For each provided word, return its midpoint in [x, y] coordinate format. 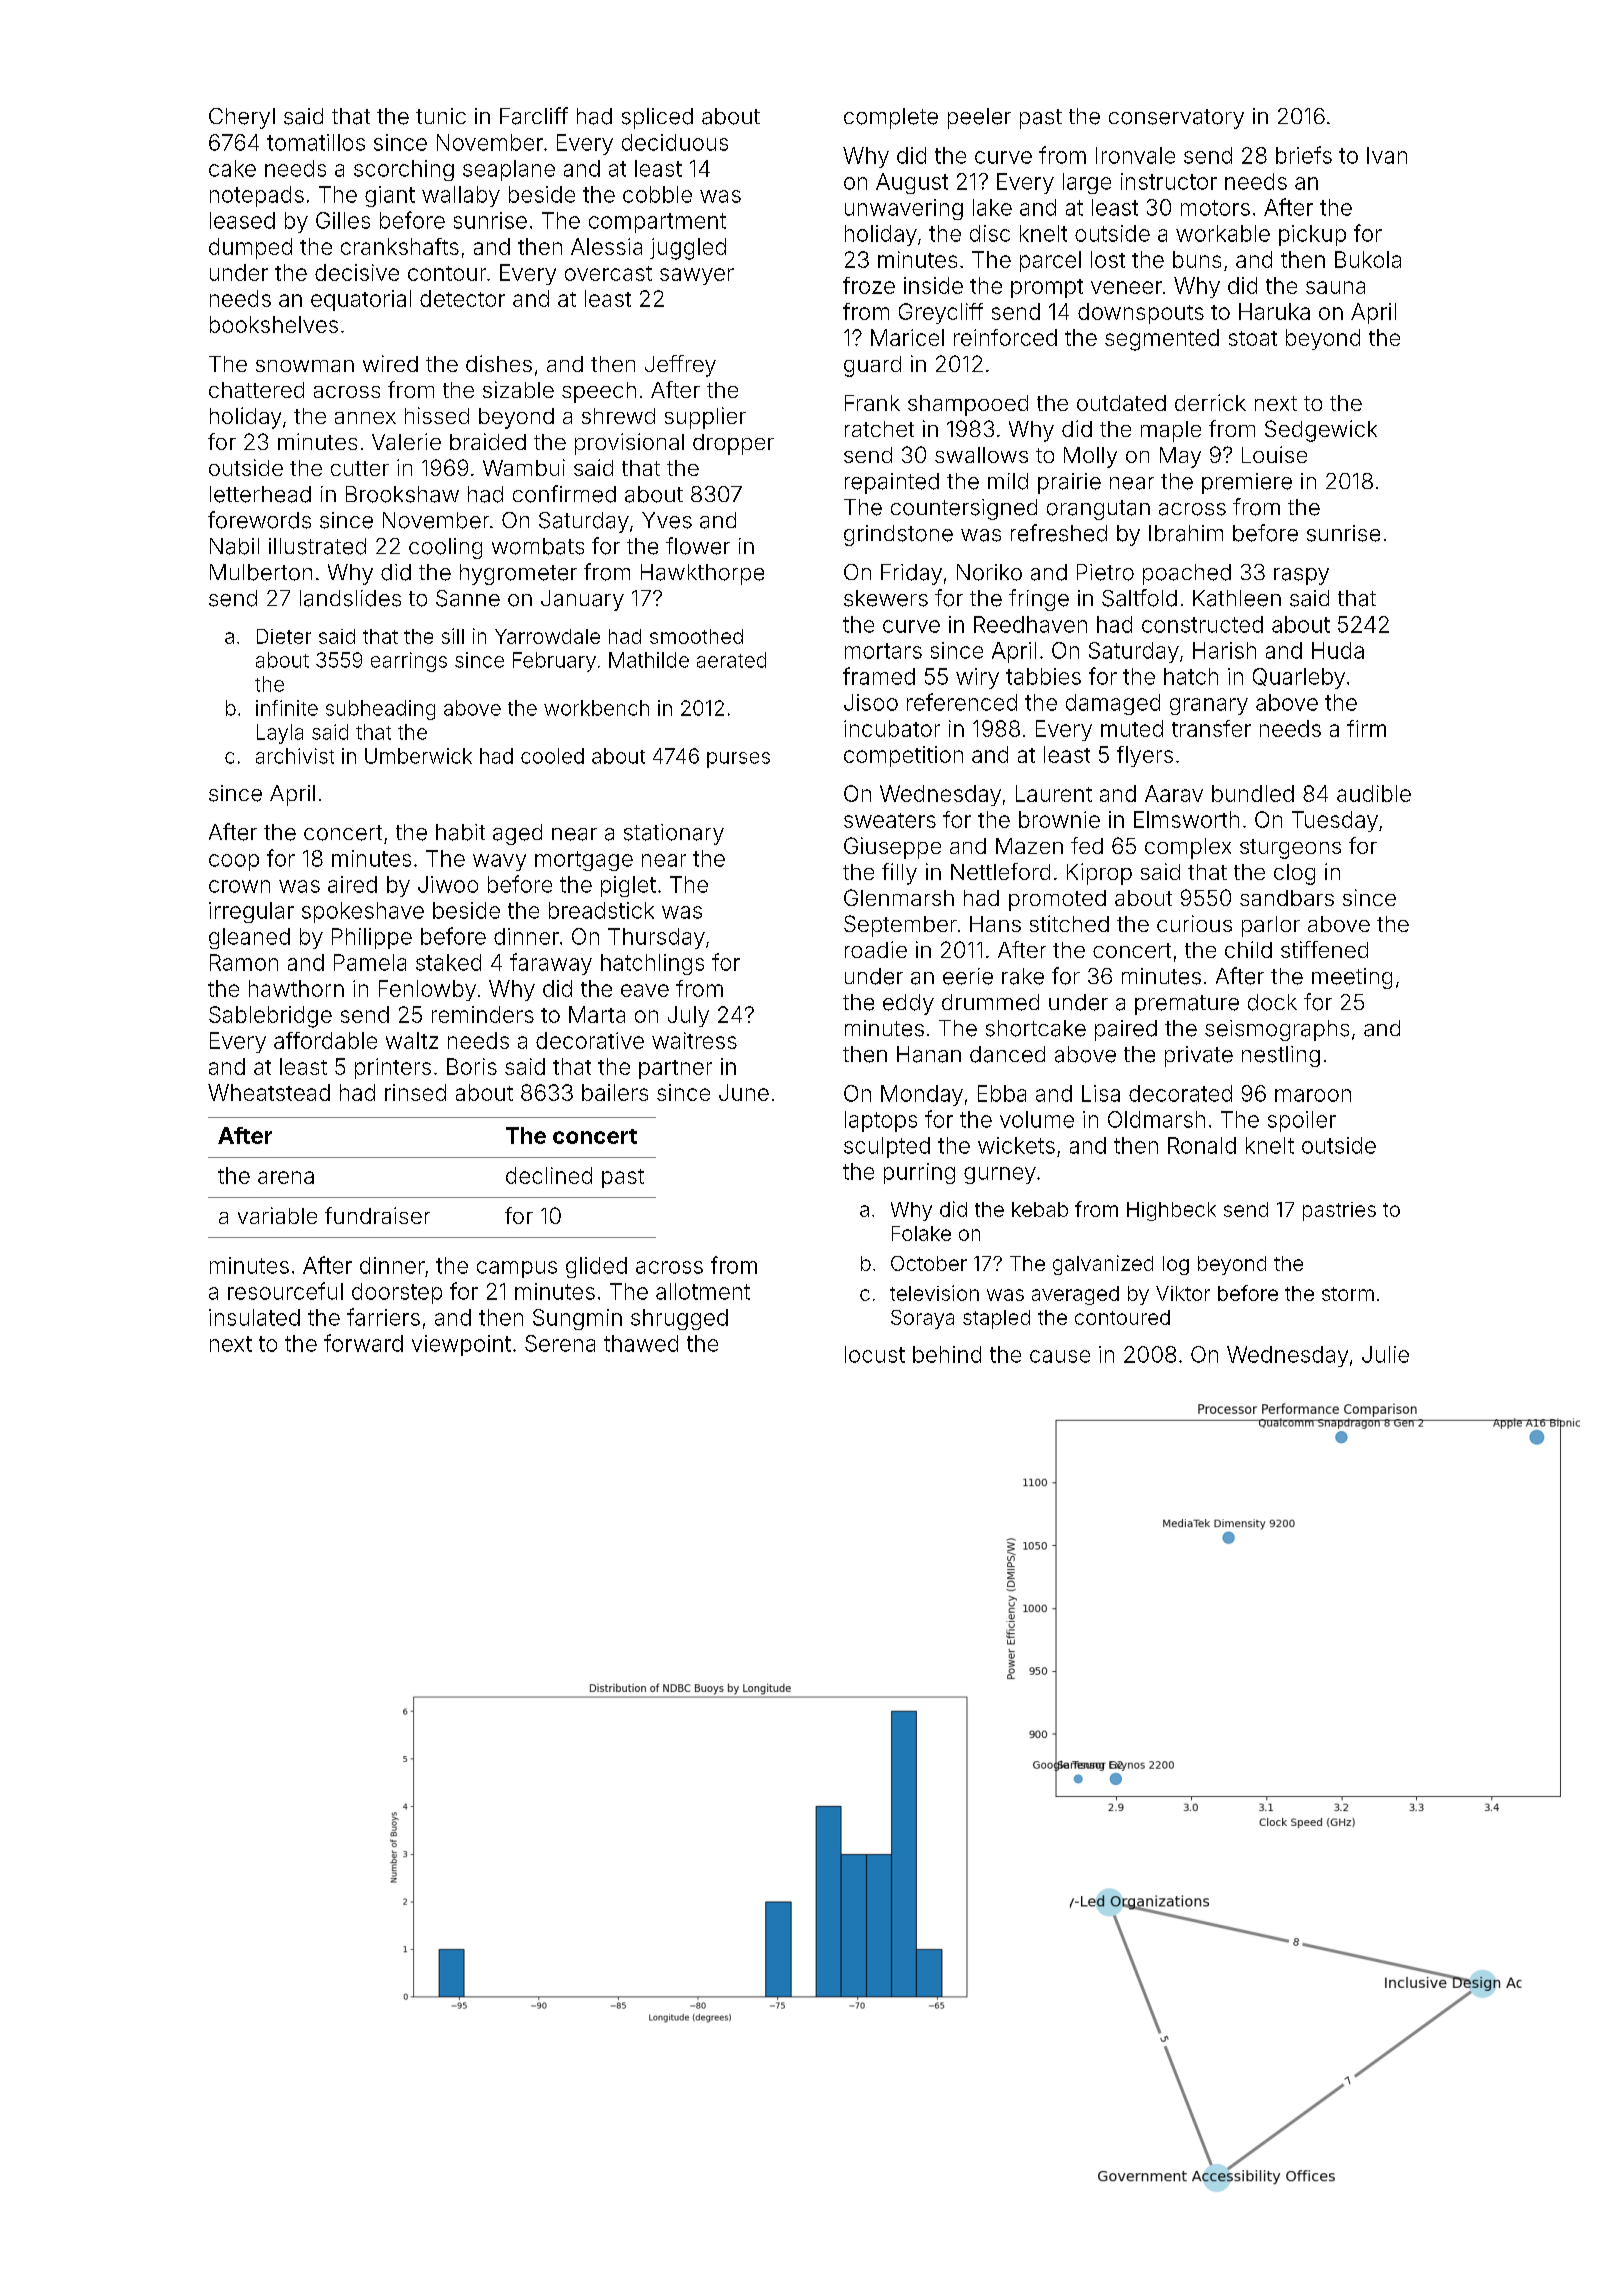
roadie [876, 949]
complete [891, 118]
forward [363, 1343]
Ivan [1387, 155]
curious [1194, 923]
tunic [441, 116]
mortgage [584, 861]
